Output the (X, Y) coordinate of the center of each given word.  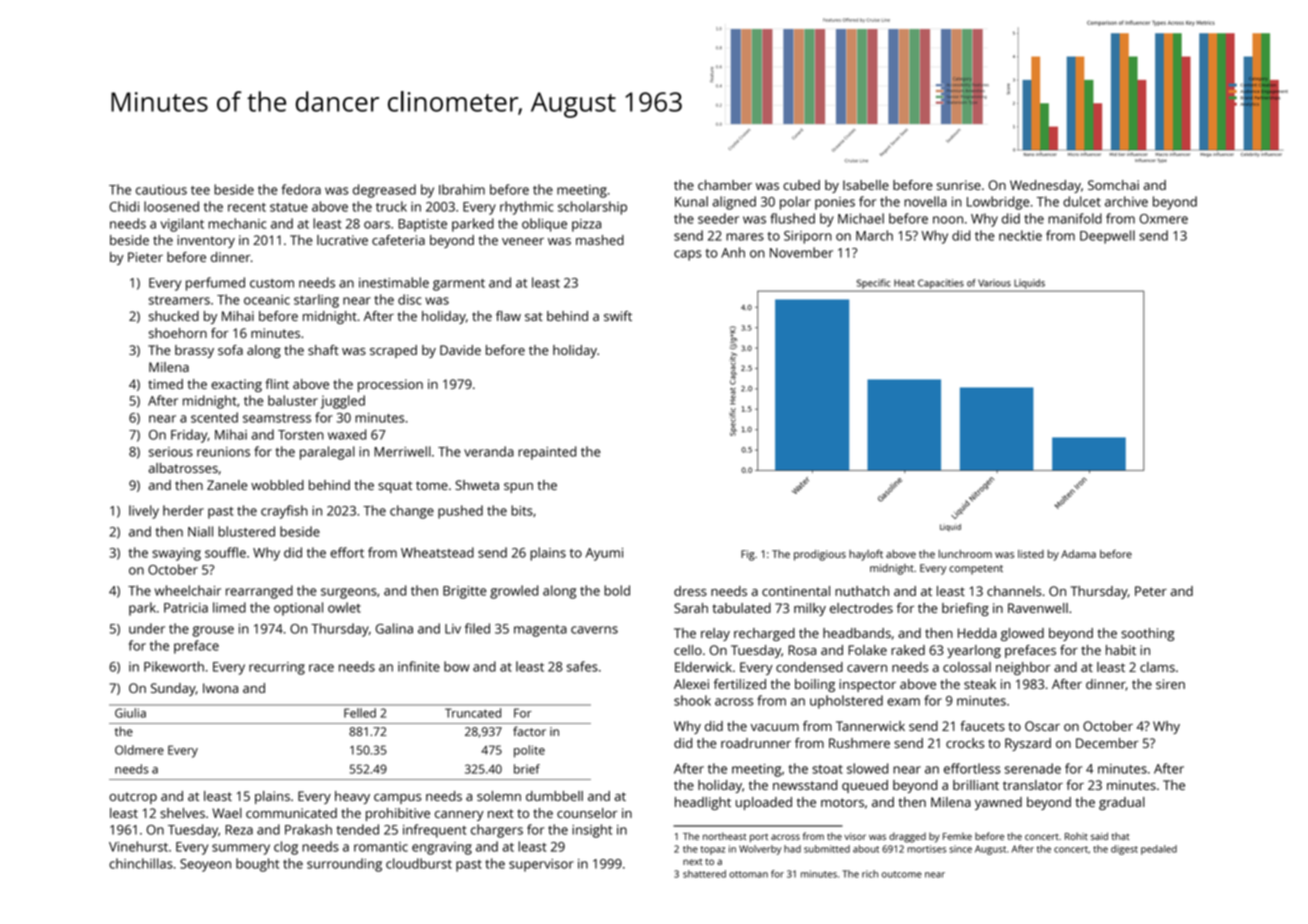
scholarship (592, 208)
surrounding (344, 865)
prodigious (820, 555)
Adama (1078, 554)
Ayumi (604, 554)
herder (183, 510)
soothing (1147, 634)
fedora (301, 189)
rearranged (259, 592)
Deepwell (1107, 237)
